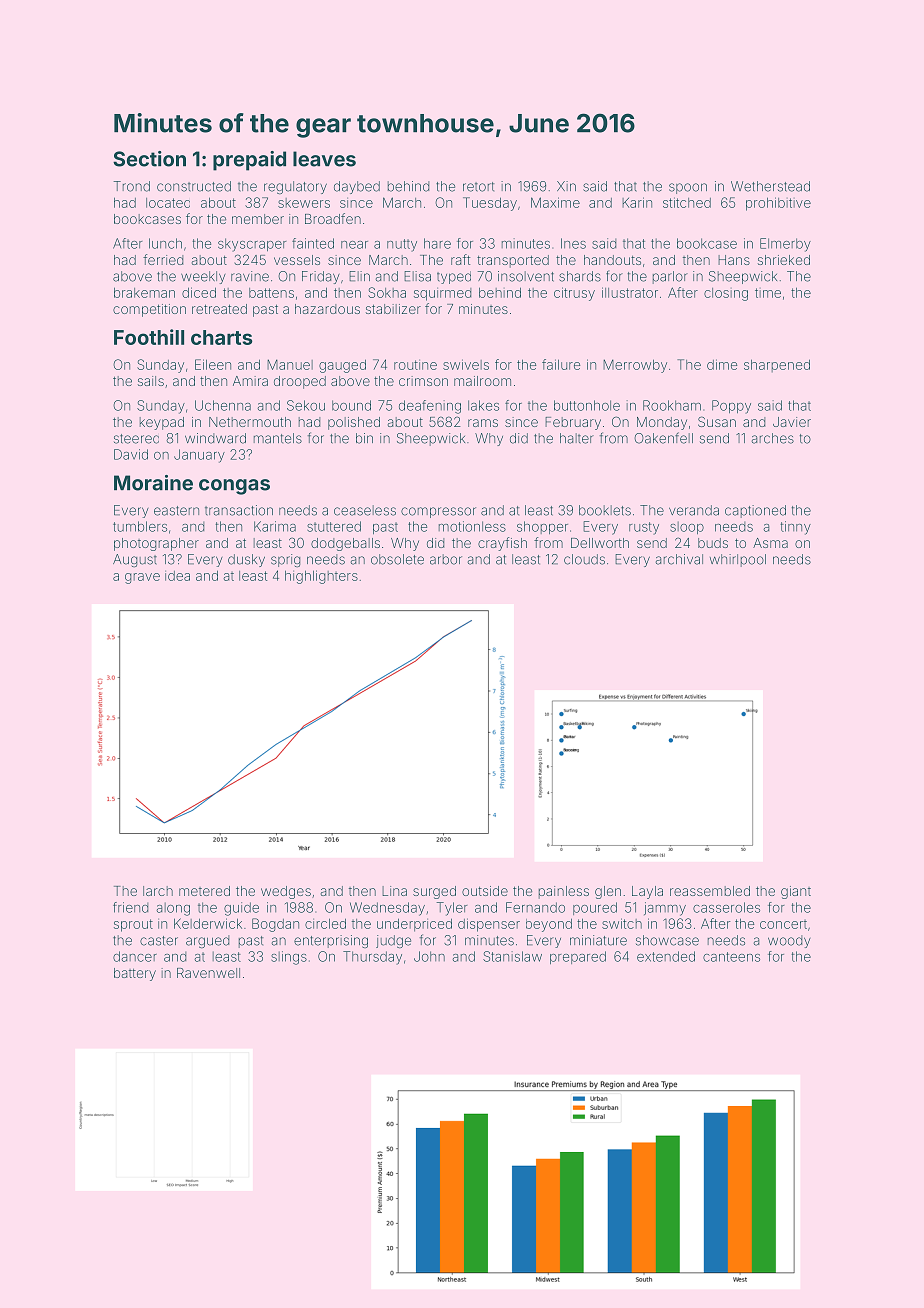 The width and height of the page is (924, 1308). Describe the element at coordinates (789, 941) in the page. I see `woody` at that location.
